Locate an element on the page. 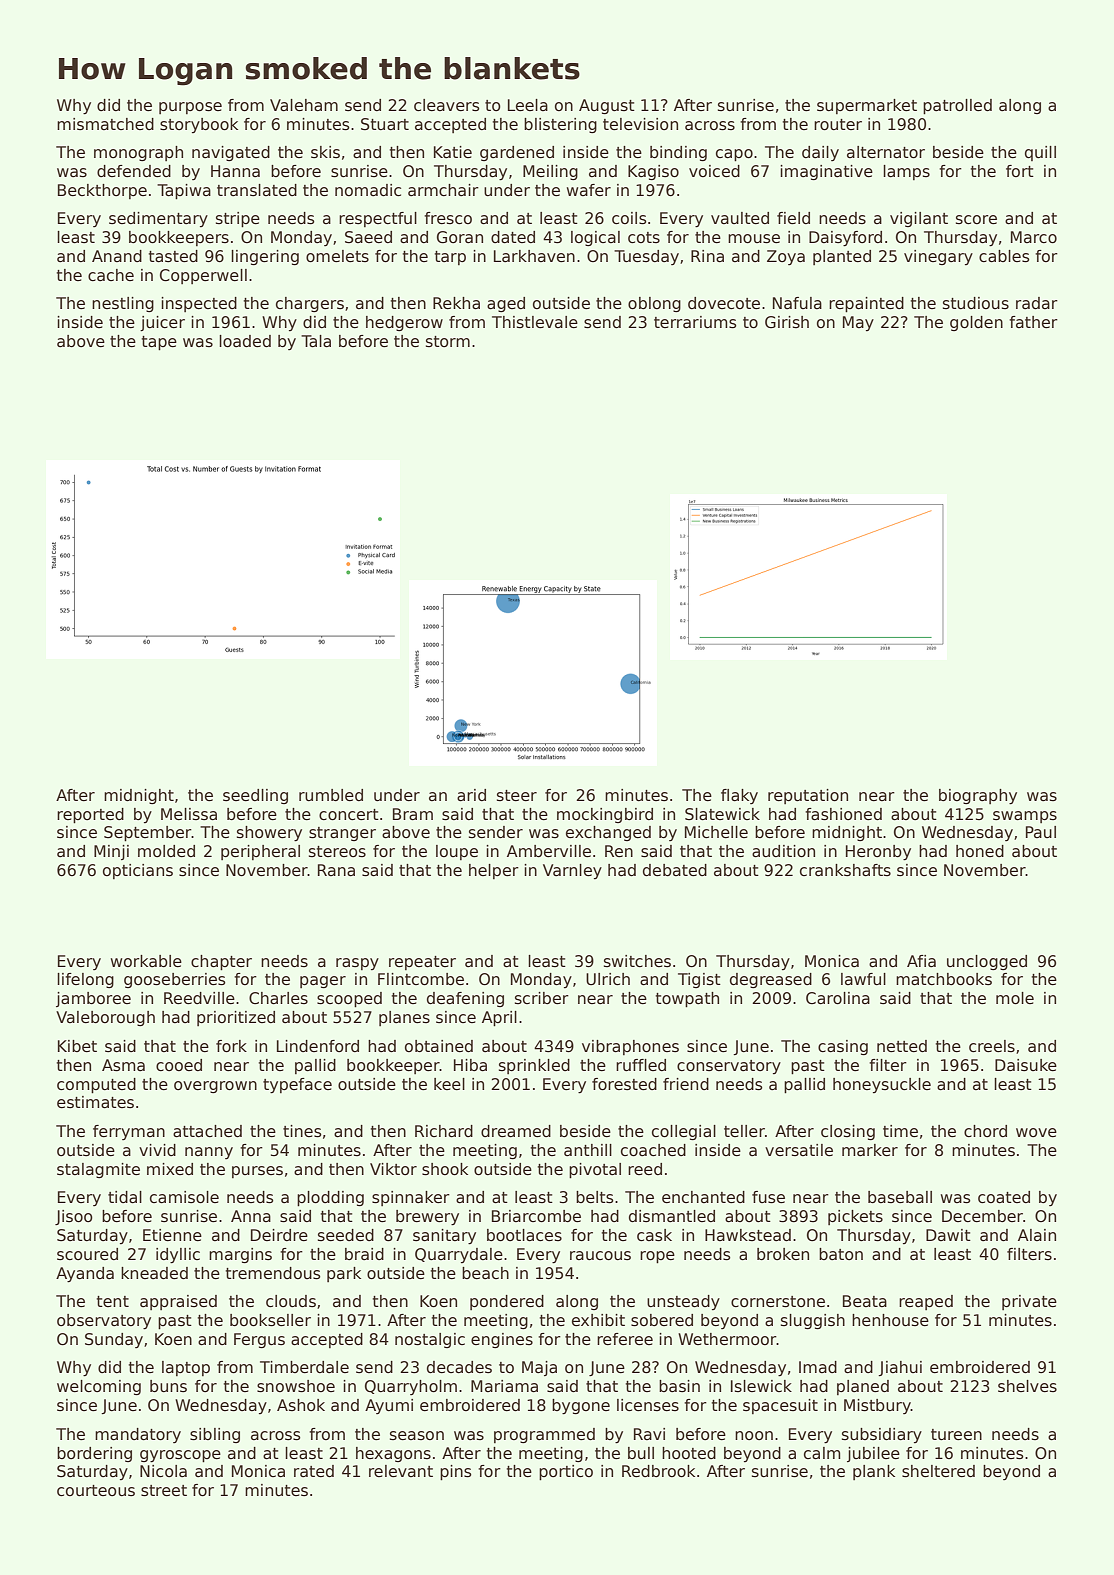 This document has width=1114, height=1575. reputation is located at coordinates (808, 796).
